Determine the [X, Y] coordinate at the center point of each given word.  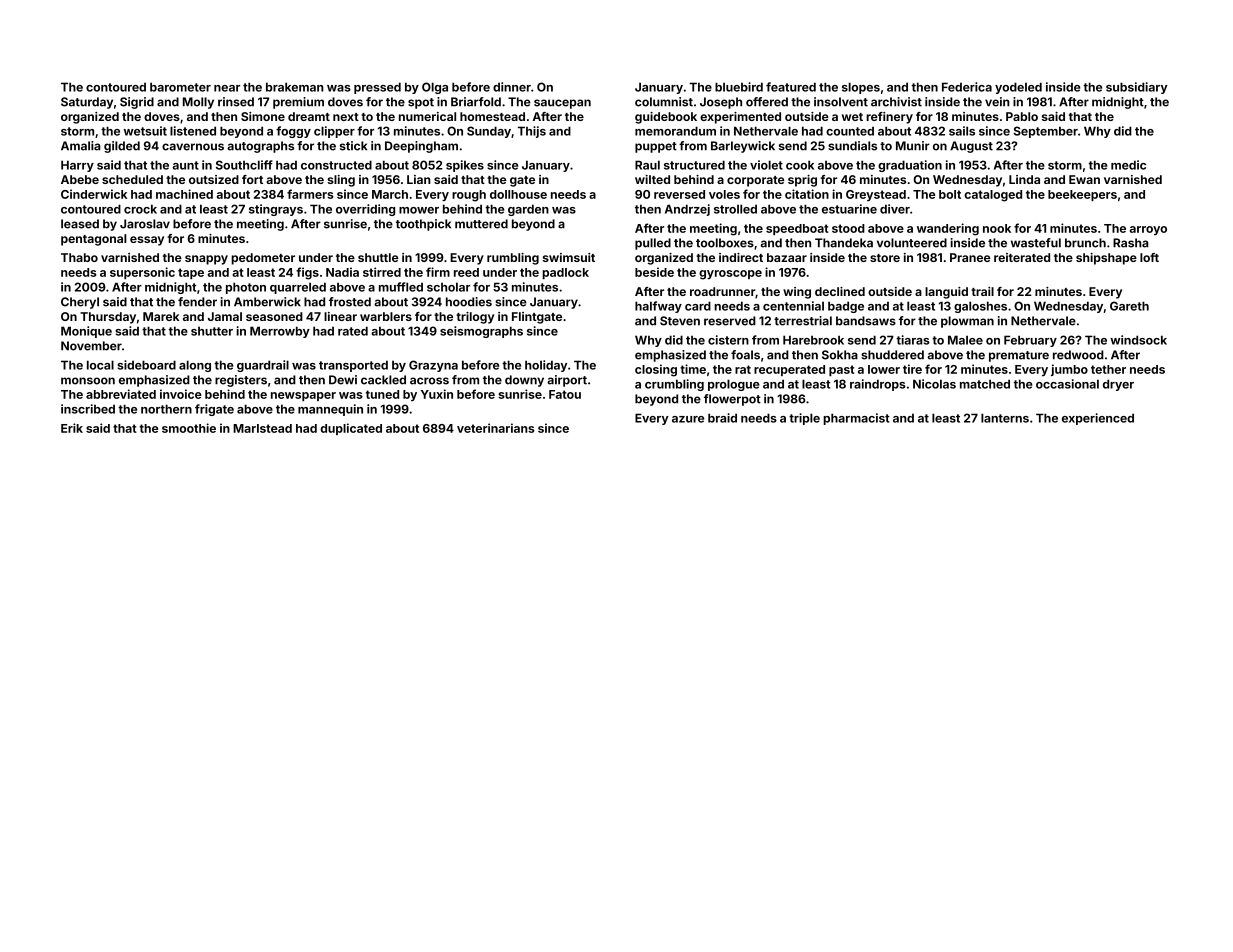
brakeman [295, 87]
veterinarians [496, 428]
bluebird [739, 87]
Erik [72, 428]
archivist [896, 102]
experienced [1098, 419]
